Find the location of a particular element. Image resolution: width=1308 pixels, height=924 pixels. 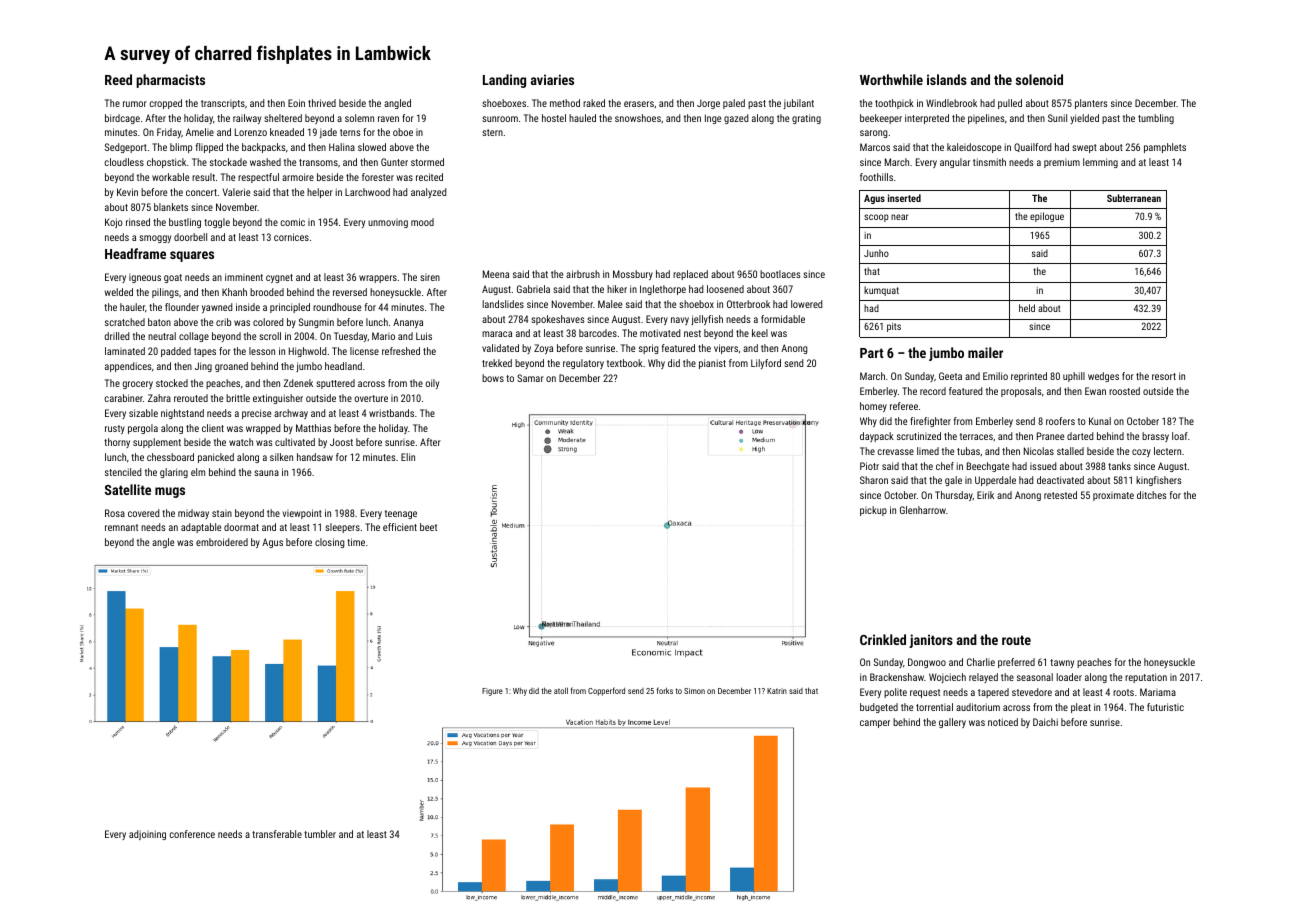

Mossbury is located at coordinates (633, 275).
